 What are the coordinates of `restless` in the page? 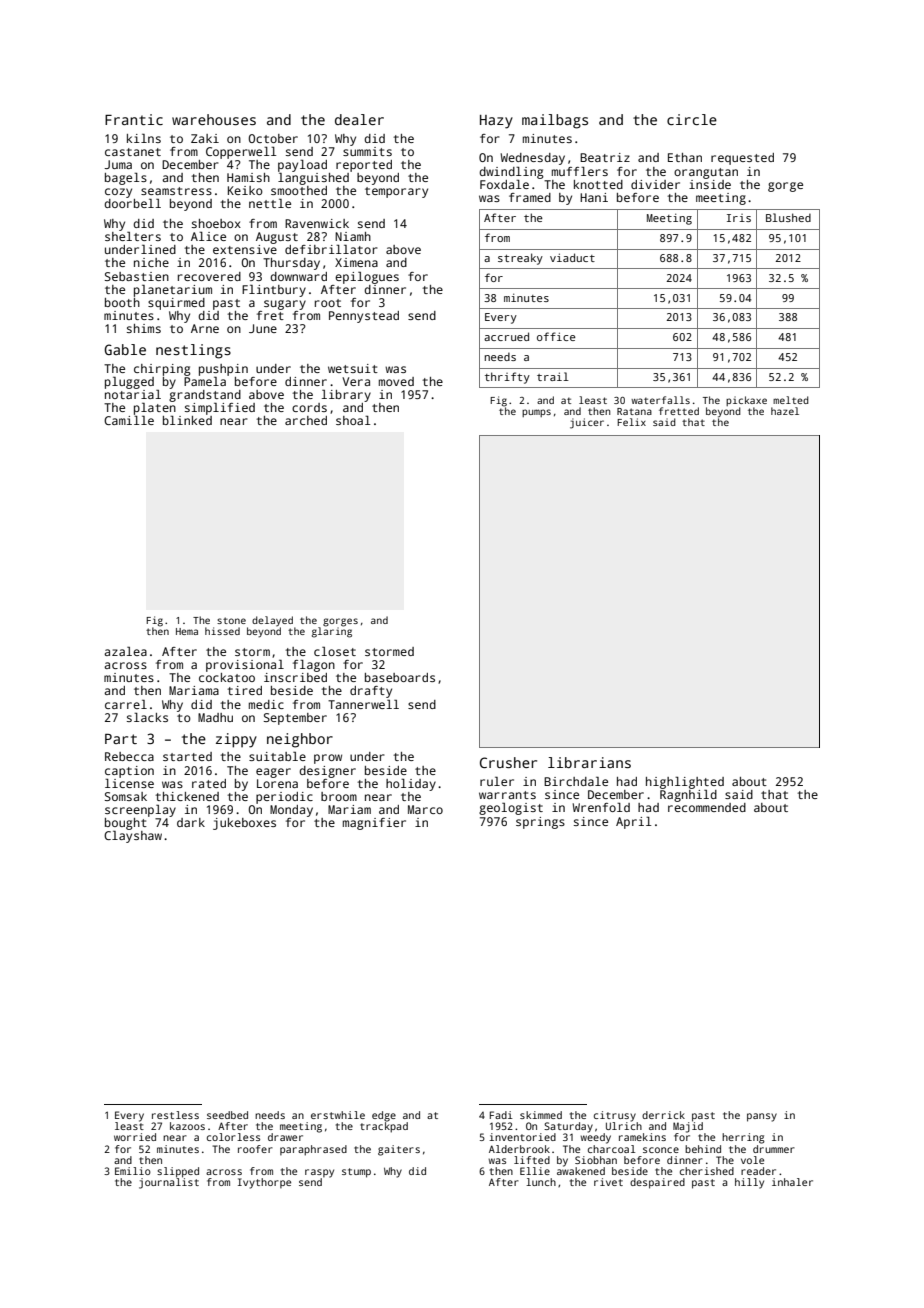 It's located at (175, 1115).
